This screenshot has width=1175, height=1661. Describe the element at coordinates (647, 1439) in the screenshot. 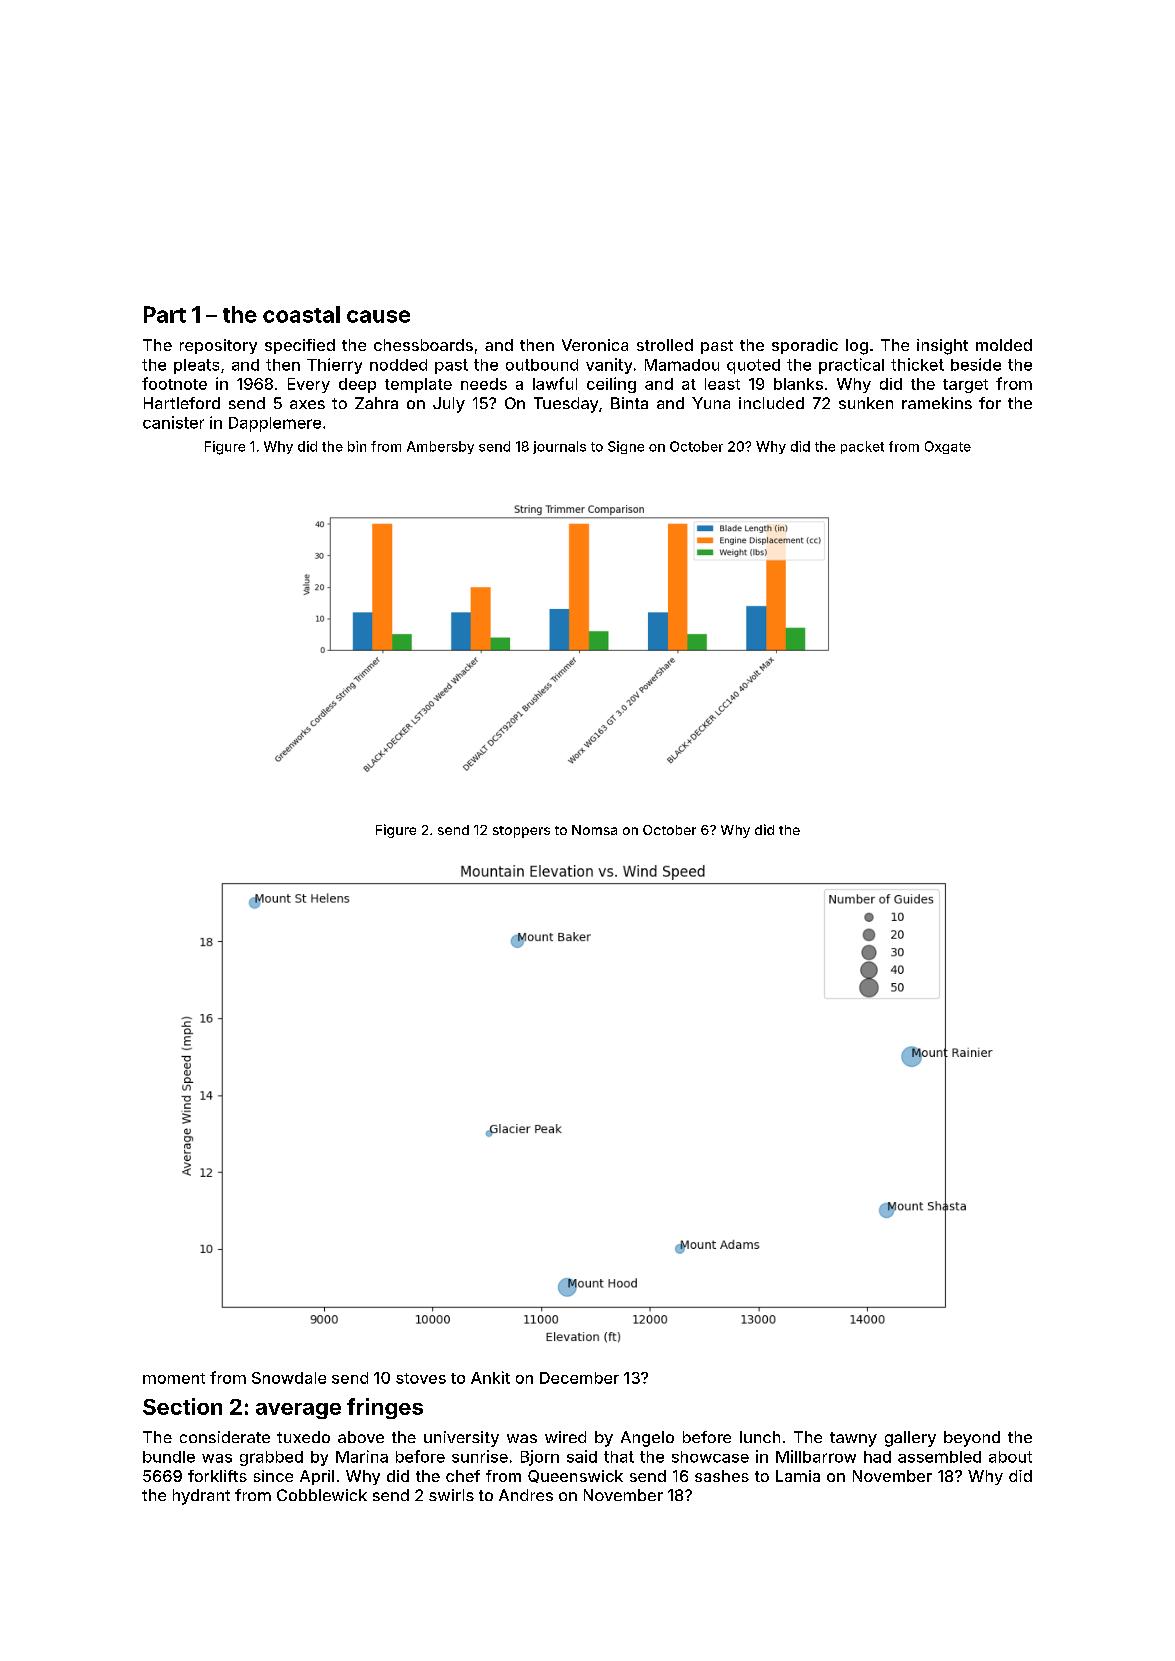

I see `Angelo` at that location.
